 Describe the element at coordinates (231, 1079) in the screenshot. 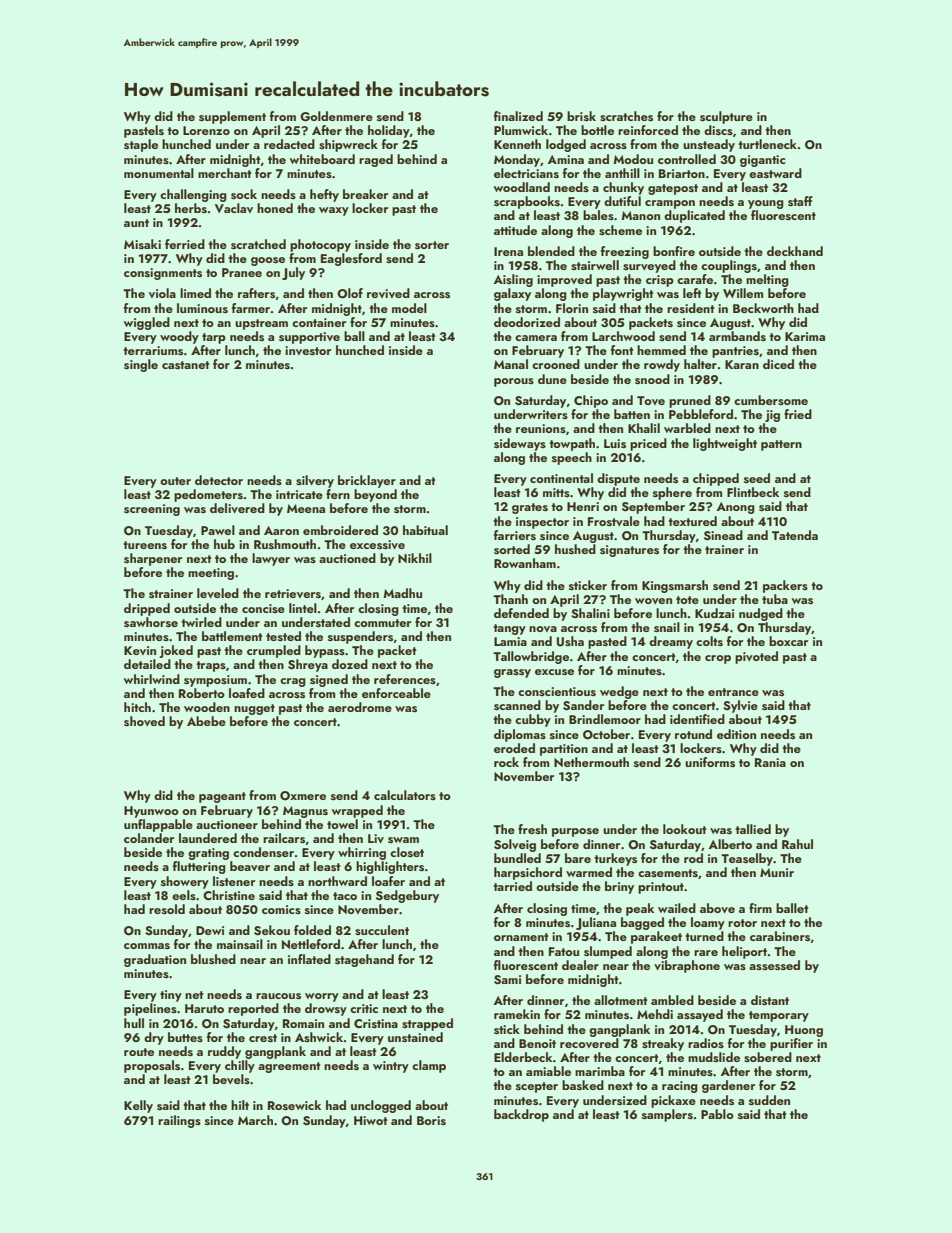

I see `bevels` at that location.
